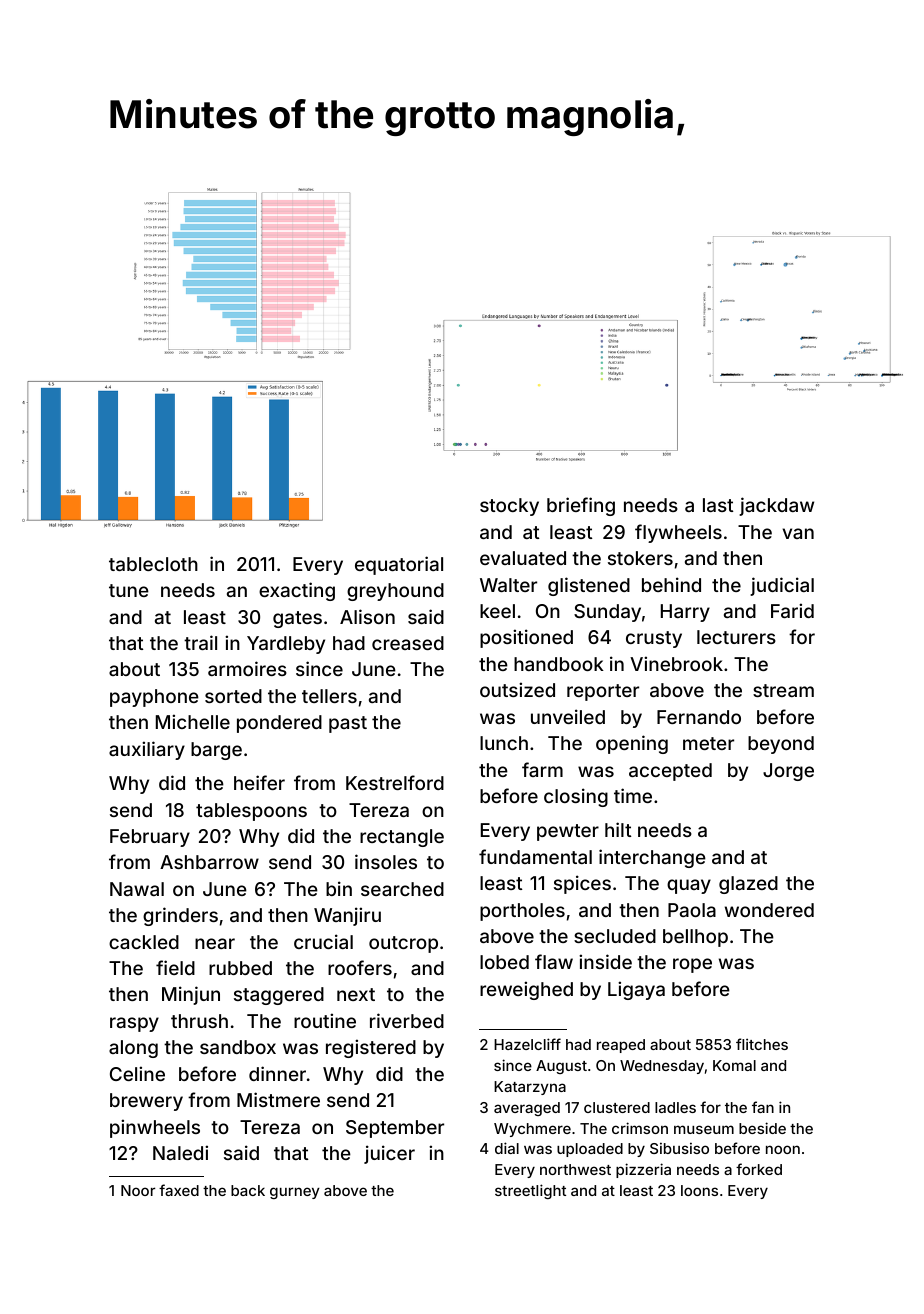  I want to click on exacting, so click(297, 591).
